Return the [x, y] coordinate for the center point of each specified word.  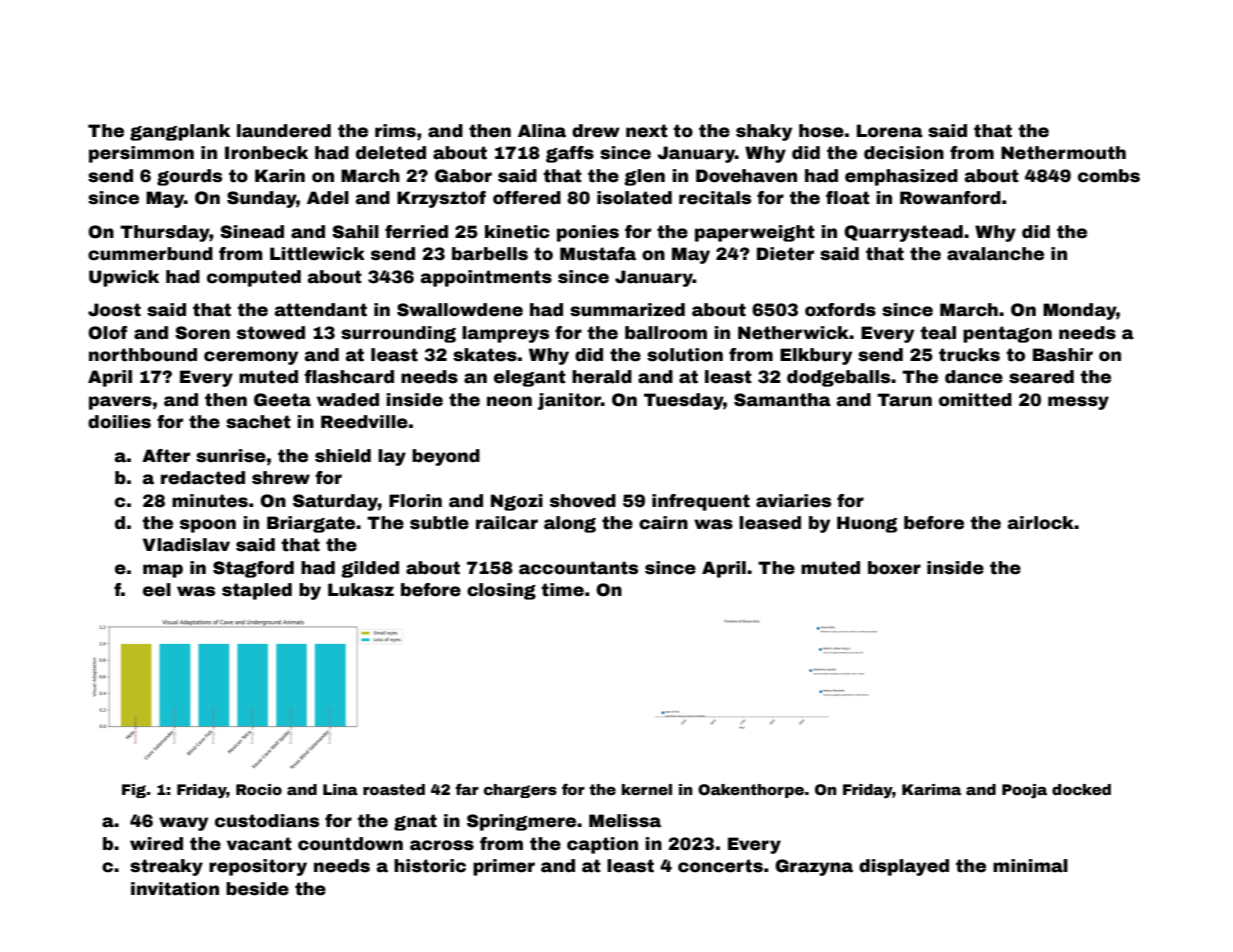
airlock [1041, 523]
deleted [391, 153]
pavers [120, 403]
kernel [647, 789]
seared [1041, 377]
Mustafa [598, 254]
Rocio [259, 789]
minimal [1030, 866]
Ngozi [517, 502]
